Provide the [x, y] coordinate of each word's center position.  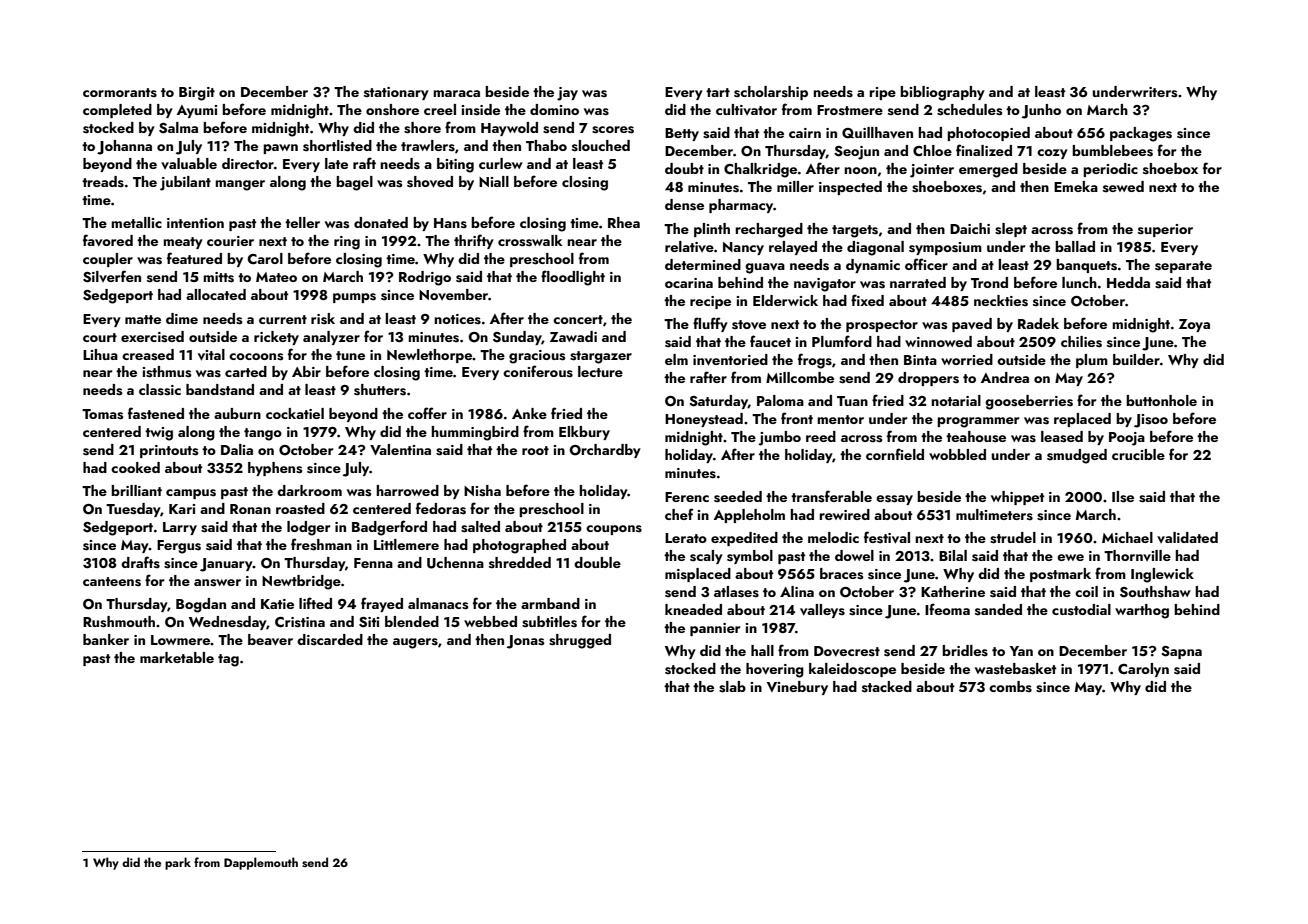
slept [1011, 230]
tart [718, 92]
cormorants [120, 92]
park [178, 863]
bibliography [942, 93]
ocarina [689, 283]
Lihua [100, 354]
